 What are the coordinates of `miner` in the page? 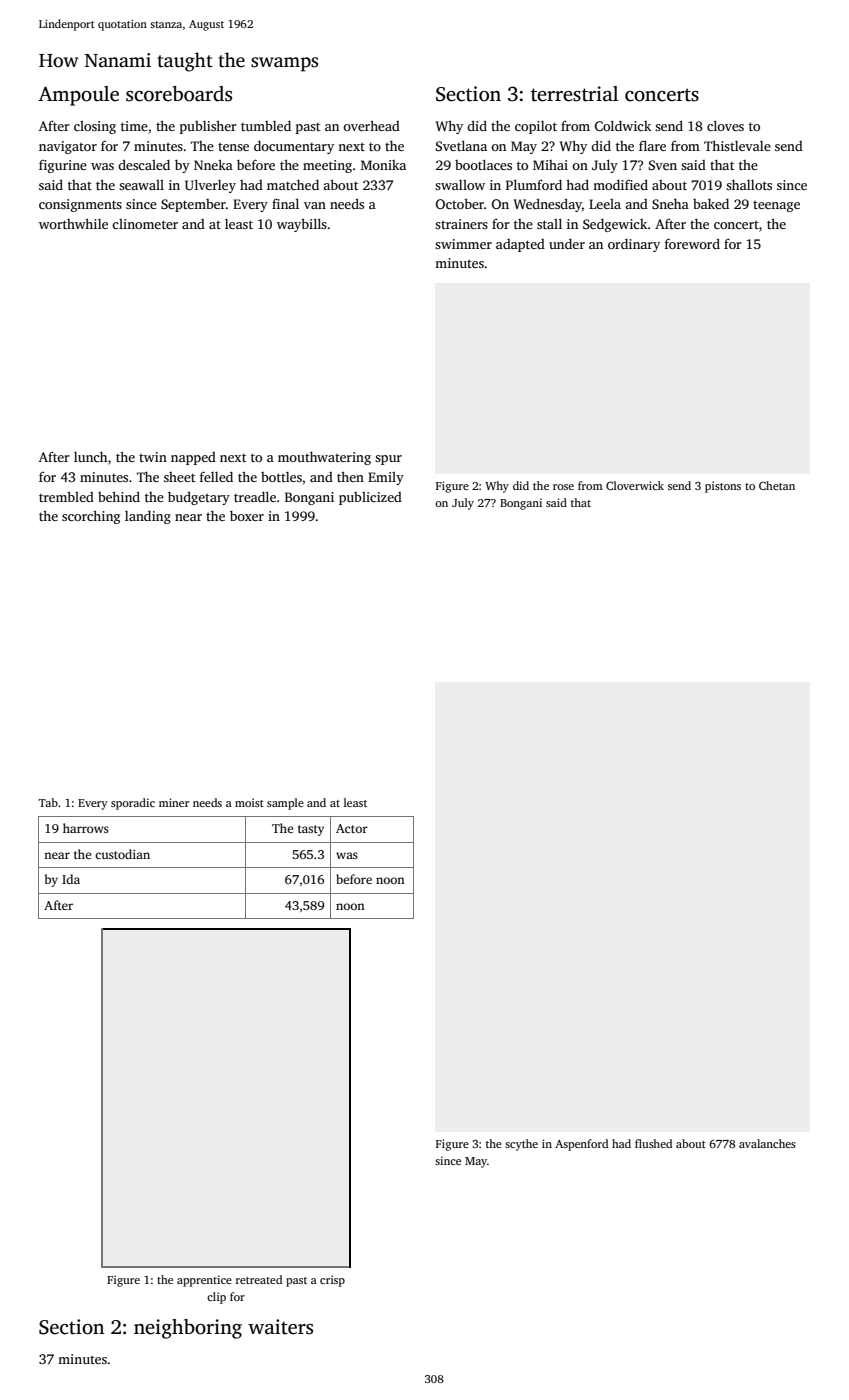 It's located at (174, 802).
